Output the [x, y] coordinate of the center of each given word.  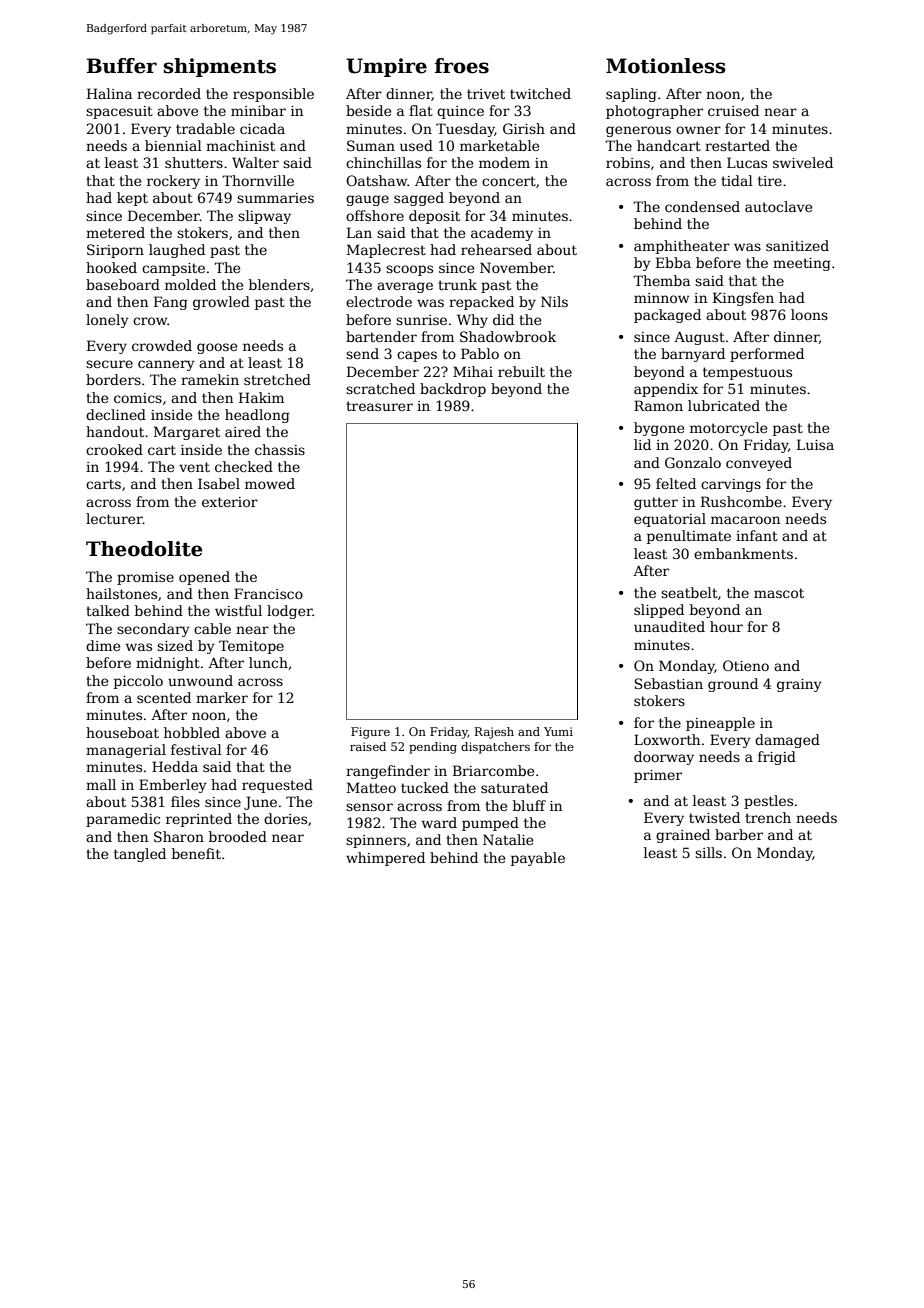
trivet [486, 94]
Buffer [122, 66]
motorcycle [728, 429]
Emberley [173, 786]
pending [433, 748]
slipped [659, 611]
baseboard [123, 284]
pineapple [720, 724]
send [362, 353]
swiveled [803, 162]
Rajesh [494, 733]
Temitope [251, 647]
